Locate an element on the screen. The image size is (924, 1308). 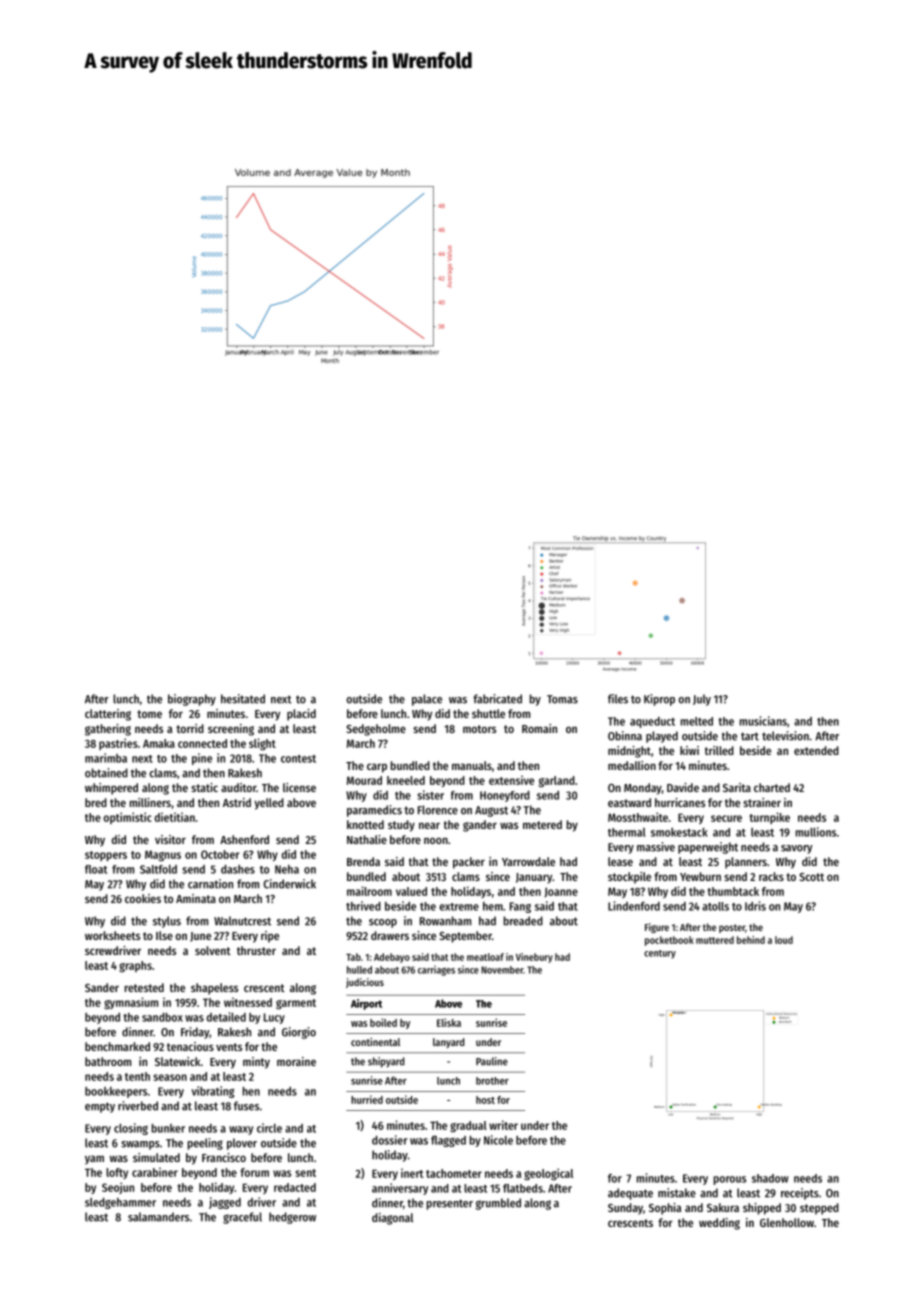
obtained is located at coordinates (106, 773).
